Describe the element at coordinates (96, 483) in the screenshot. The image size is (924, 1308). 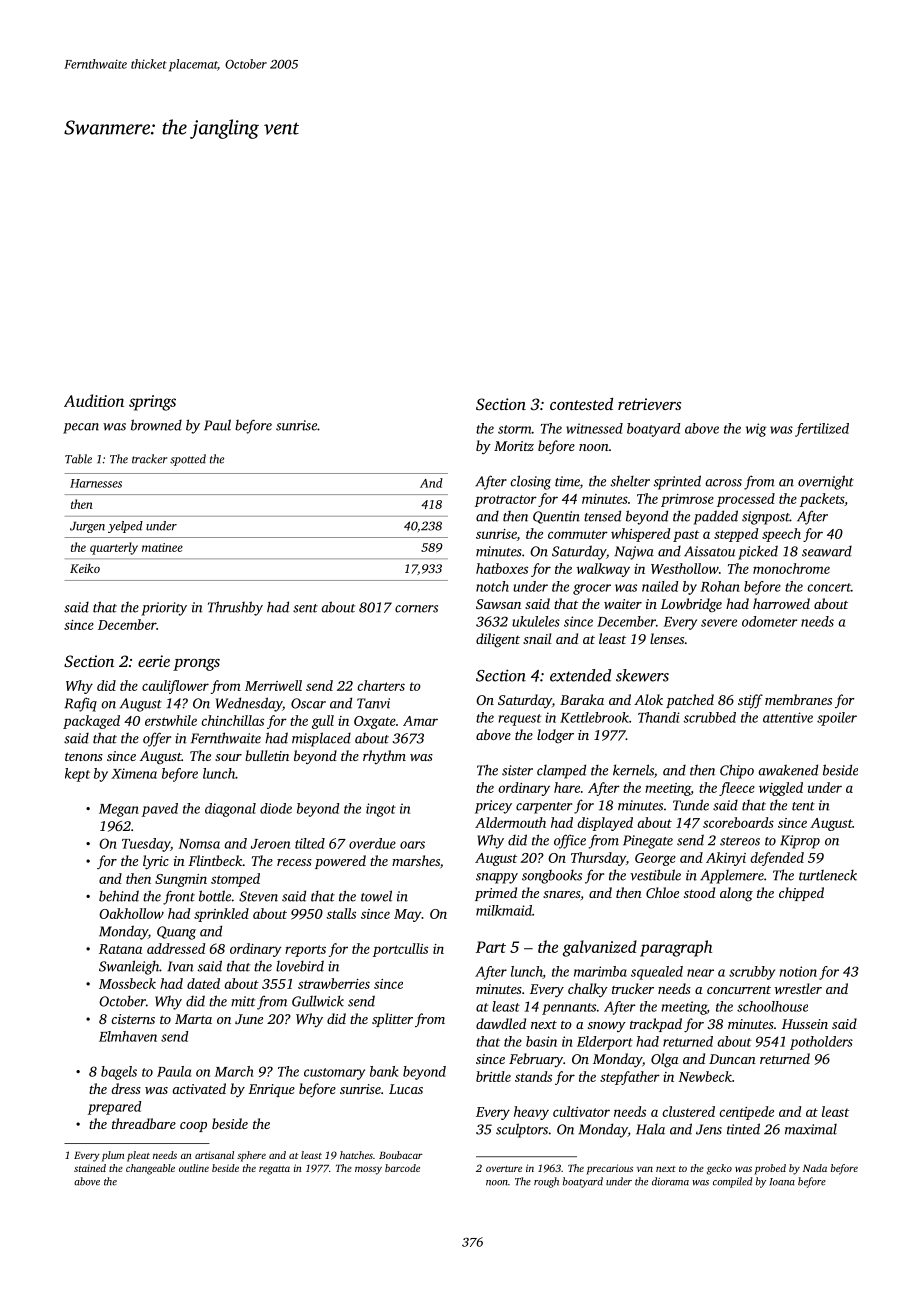
I see `Harnesses` at that location.
